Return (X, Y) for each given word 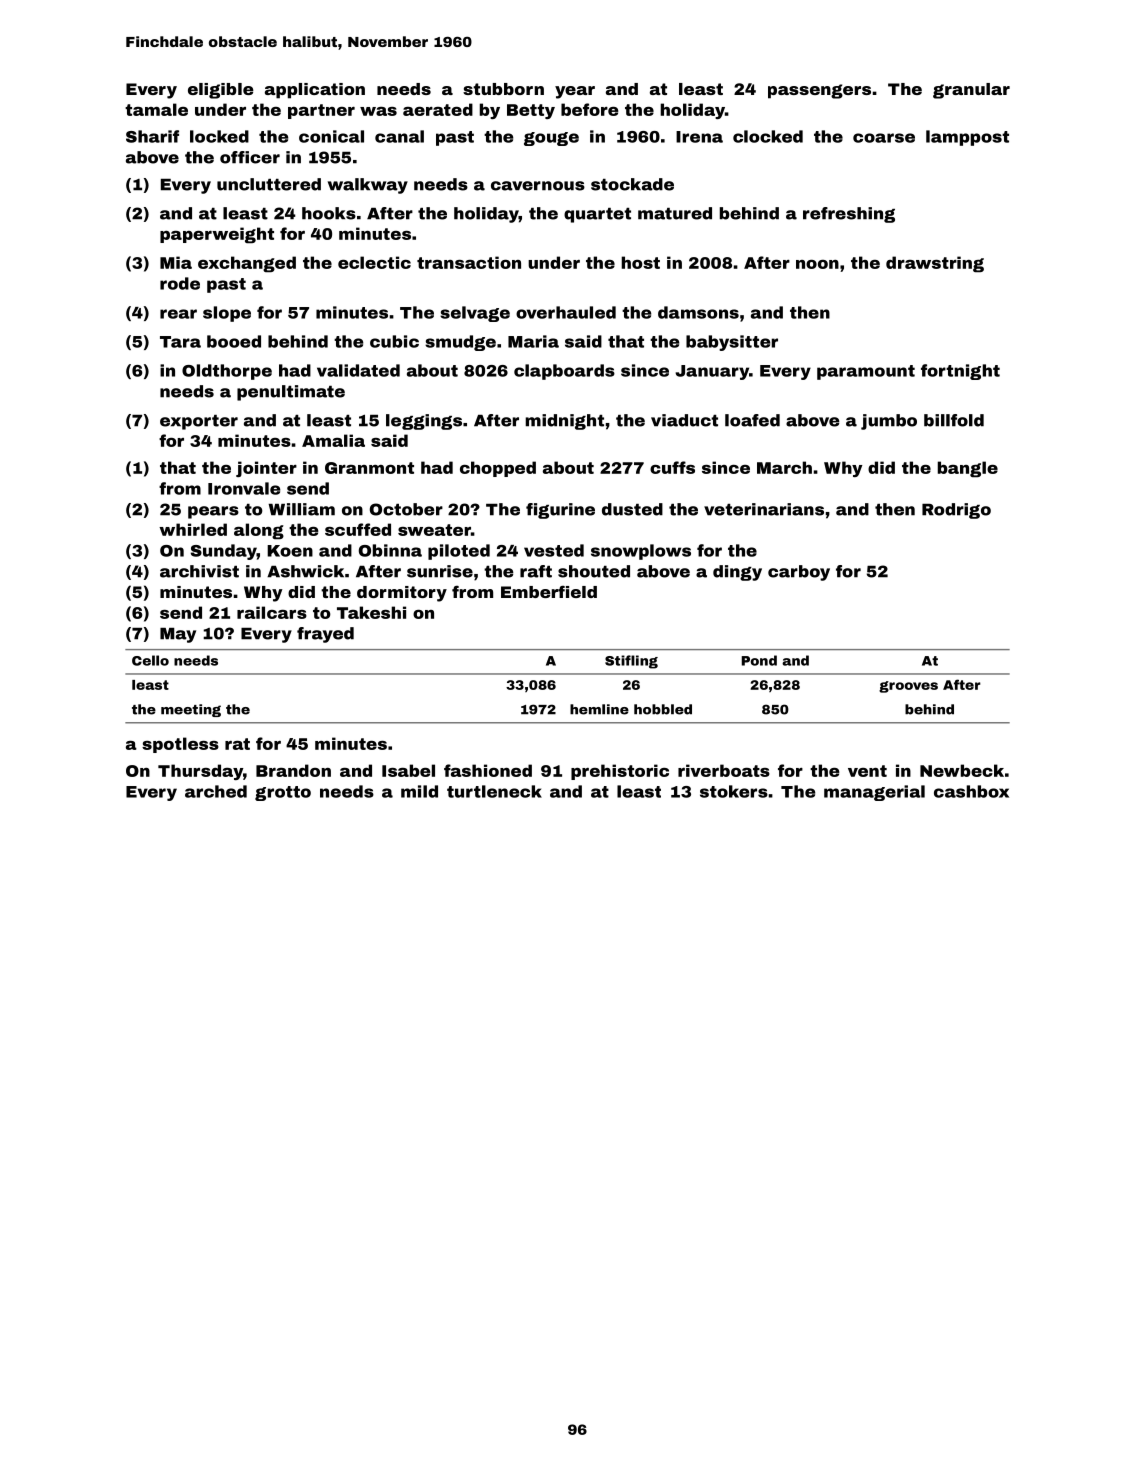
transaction (469, 262)
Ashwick (305, 571)
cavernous (538, 186)
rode (180, 283)
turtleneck (494, 791)
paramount (866, 372)
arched (216, 791)
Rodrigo (956, 511)
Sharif (152, 136)
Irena (699, 137)
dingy (737, 573)
